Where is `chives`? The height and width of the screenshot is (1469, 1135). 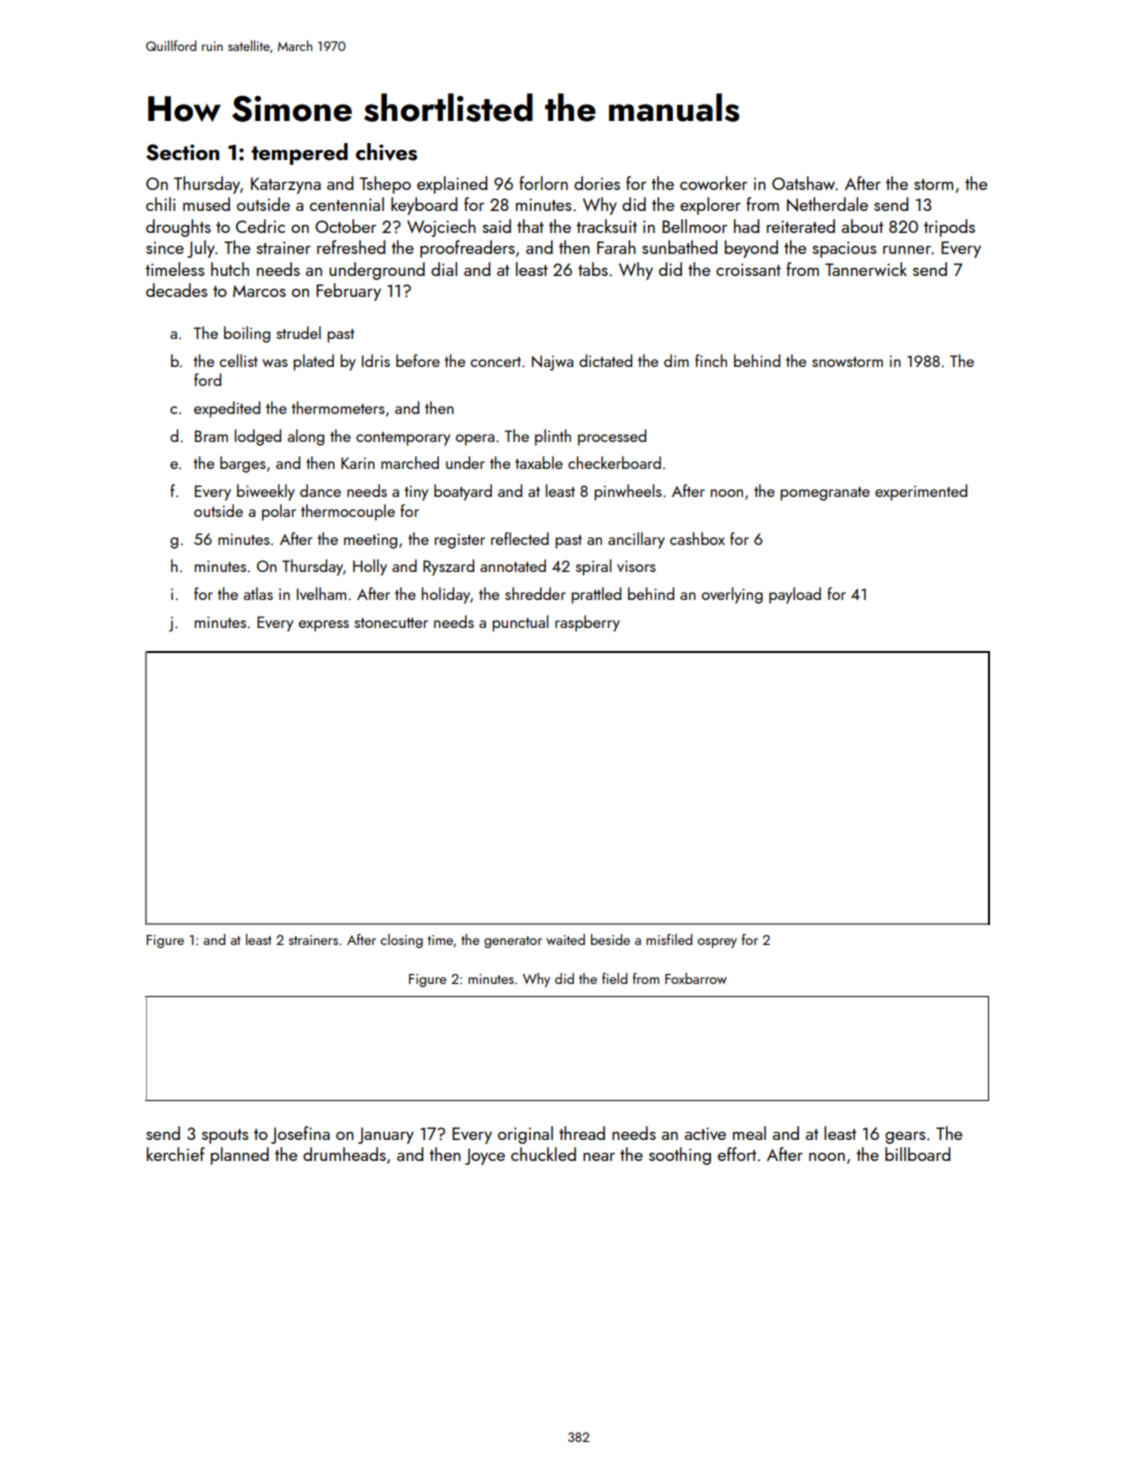
chives is located at coordinates (386, 152).
